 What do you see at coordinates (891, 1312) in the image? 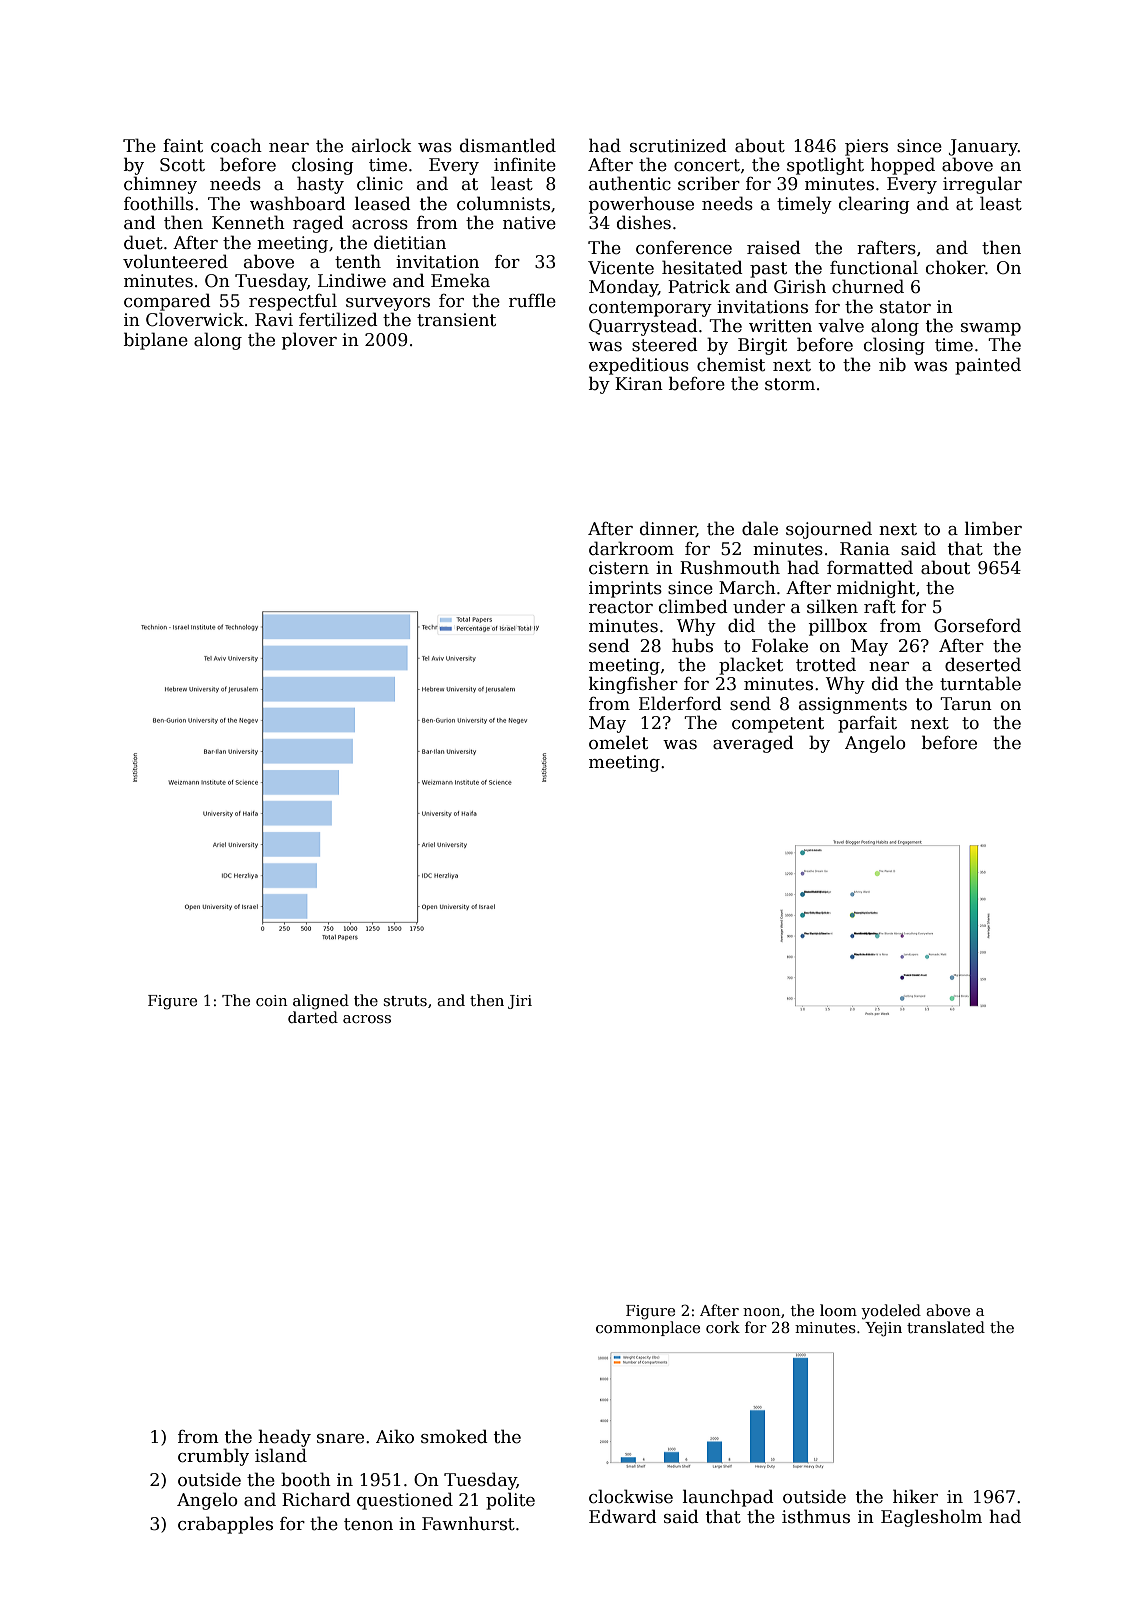
I see `yodeled` at bounding box center [891, 1312].
